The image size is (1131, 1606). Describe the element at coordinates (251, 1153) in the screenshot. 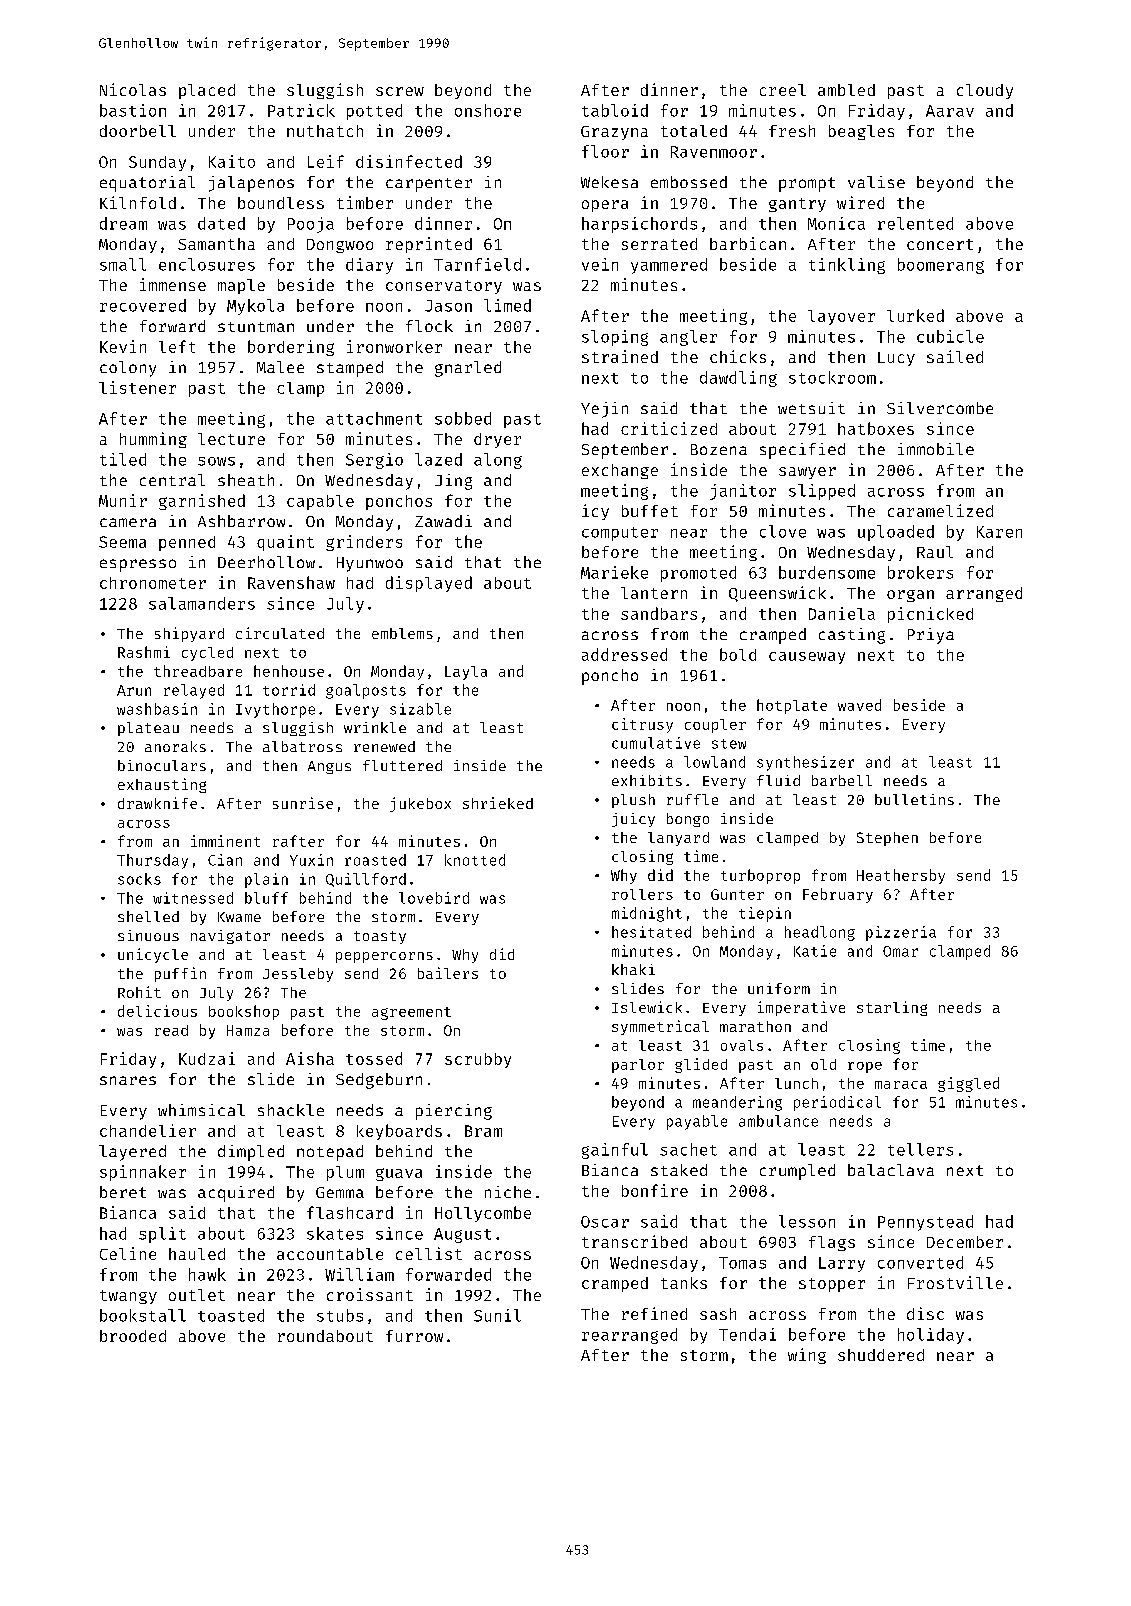

I see `dimpled` at that location.
